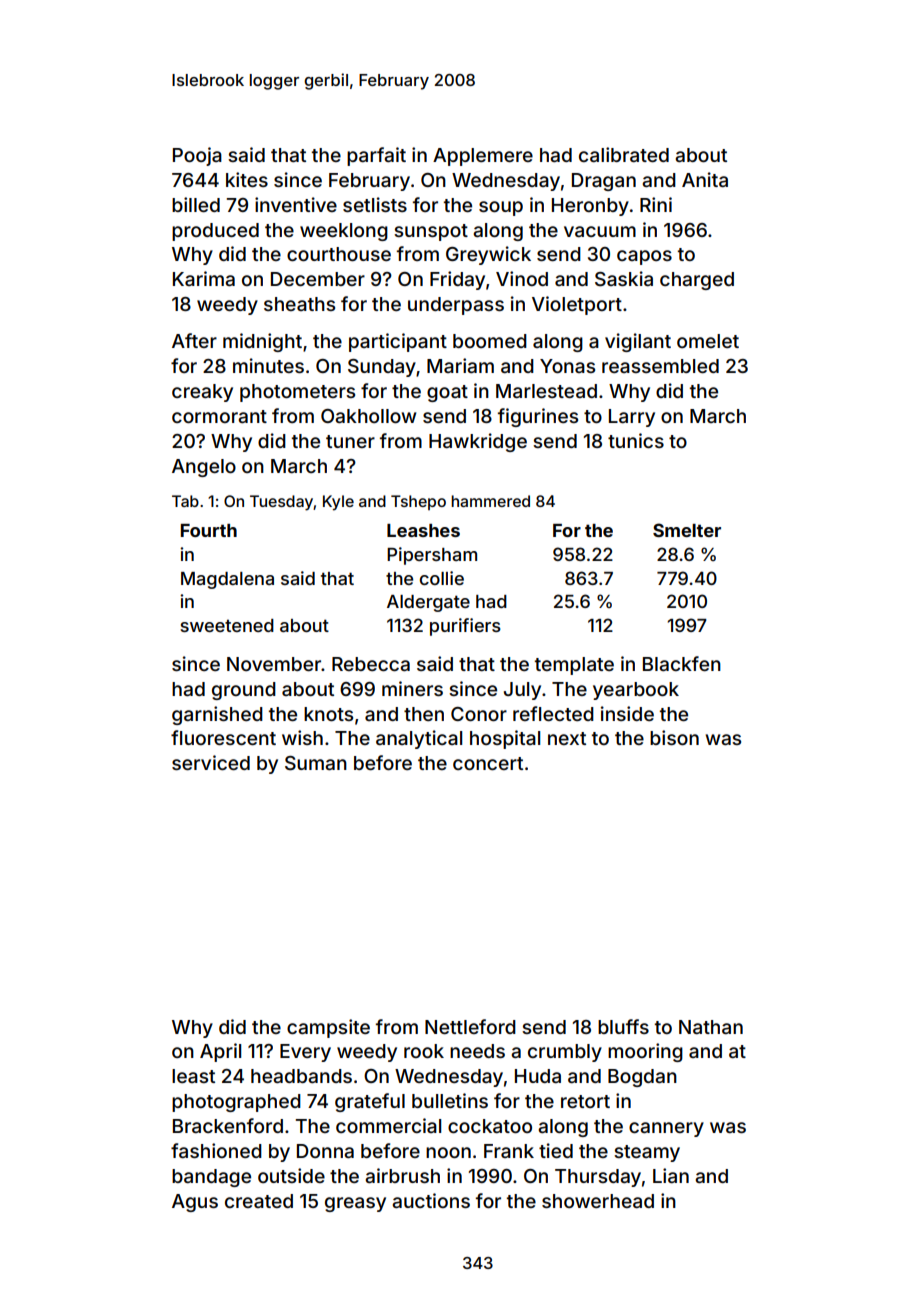 The height and width of the page is (1311, 924). I want to click on outside, so click(291, 1175).
